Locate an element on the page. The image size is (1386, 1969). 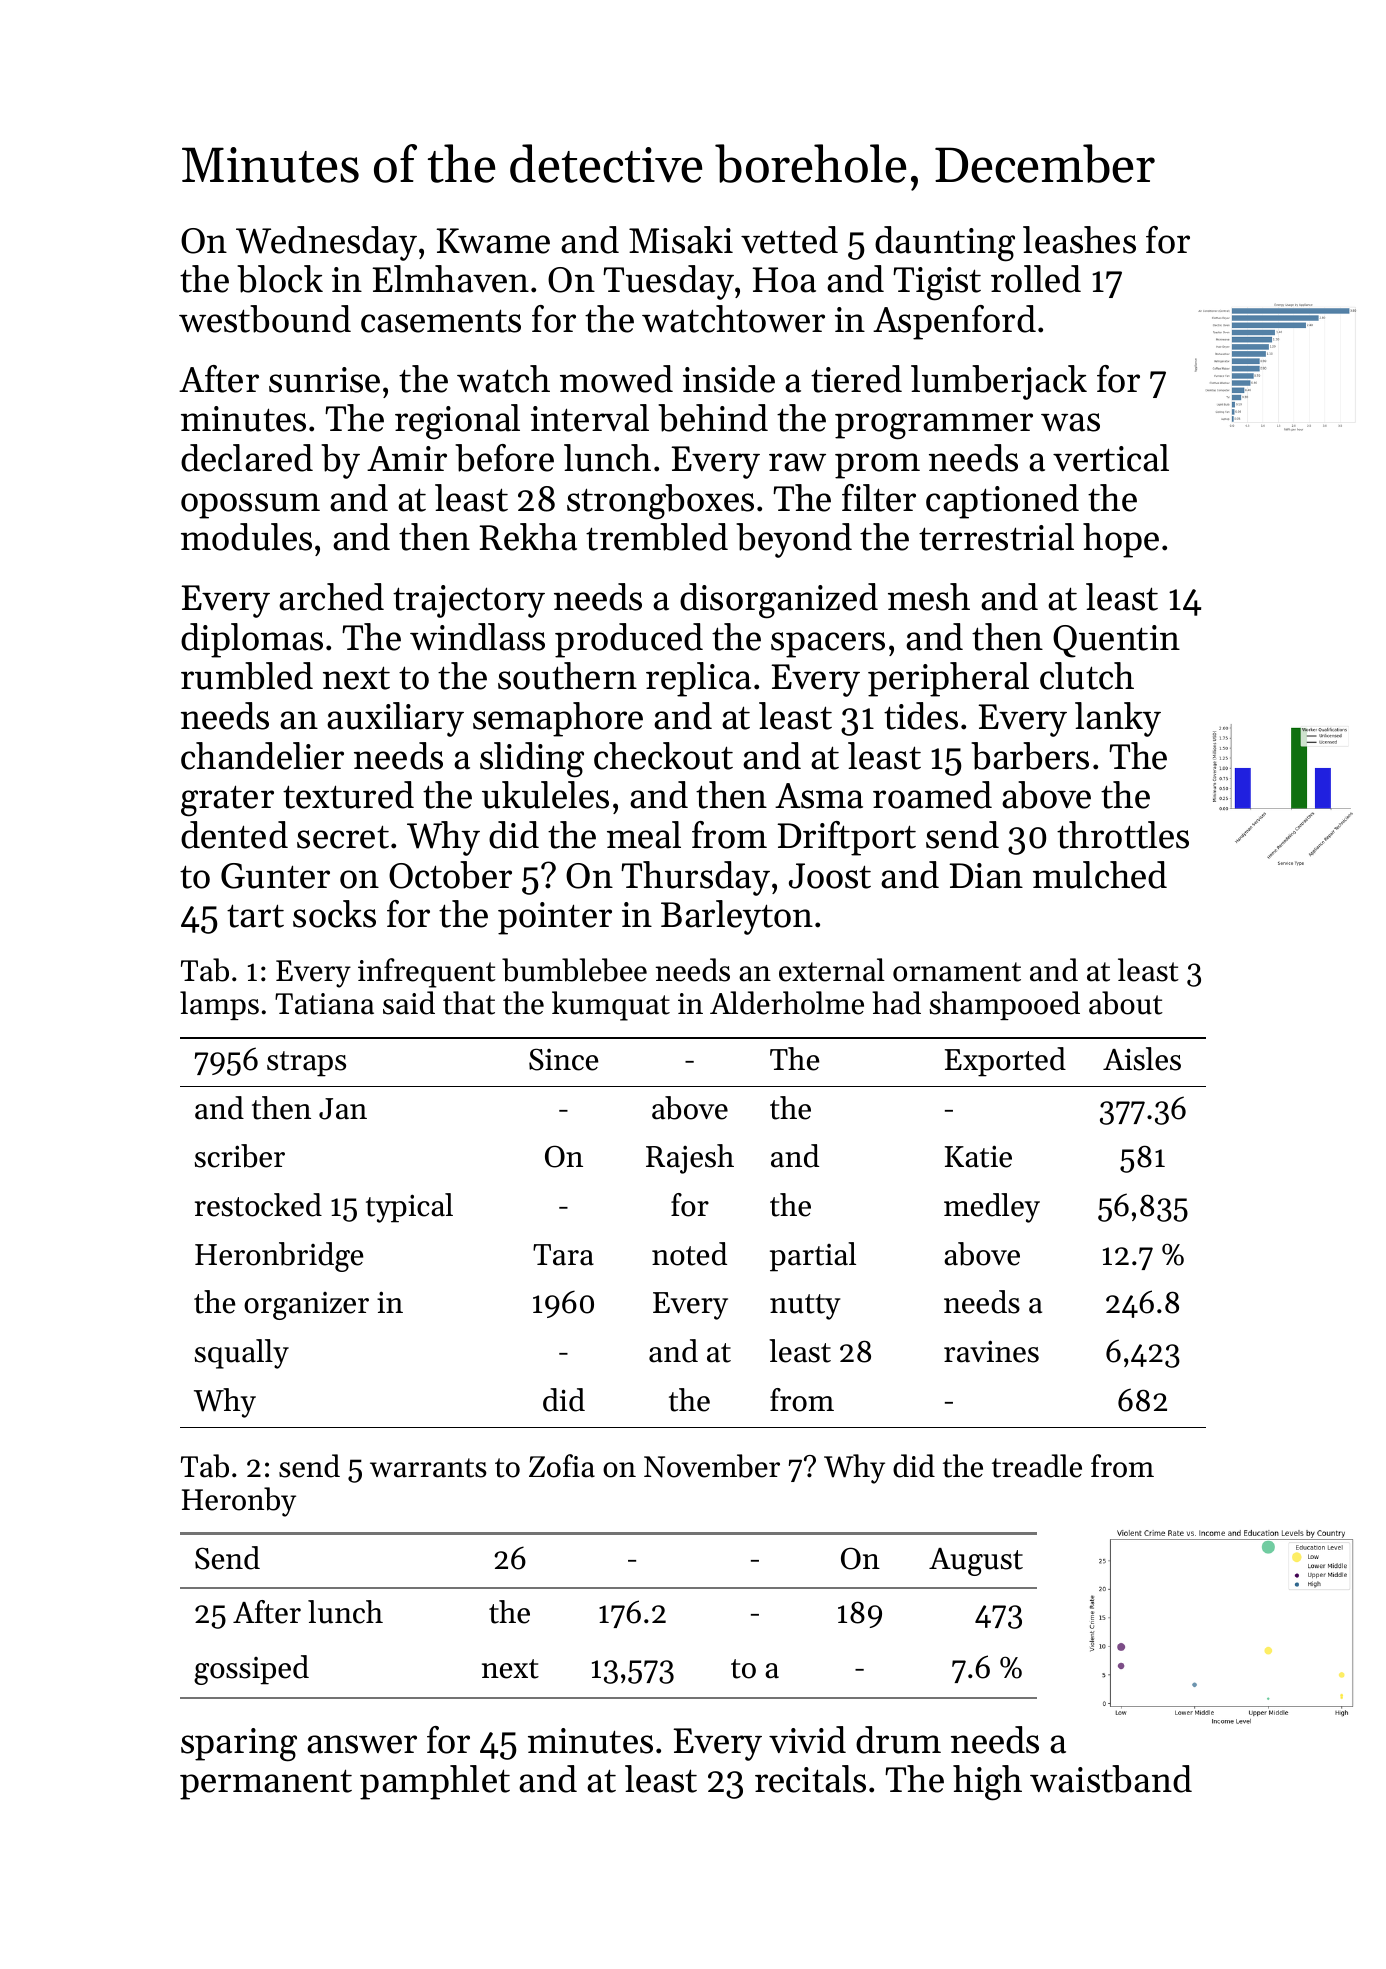
Alderholme is located at coordinates (787, 1003).
